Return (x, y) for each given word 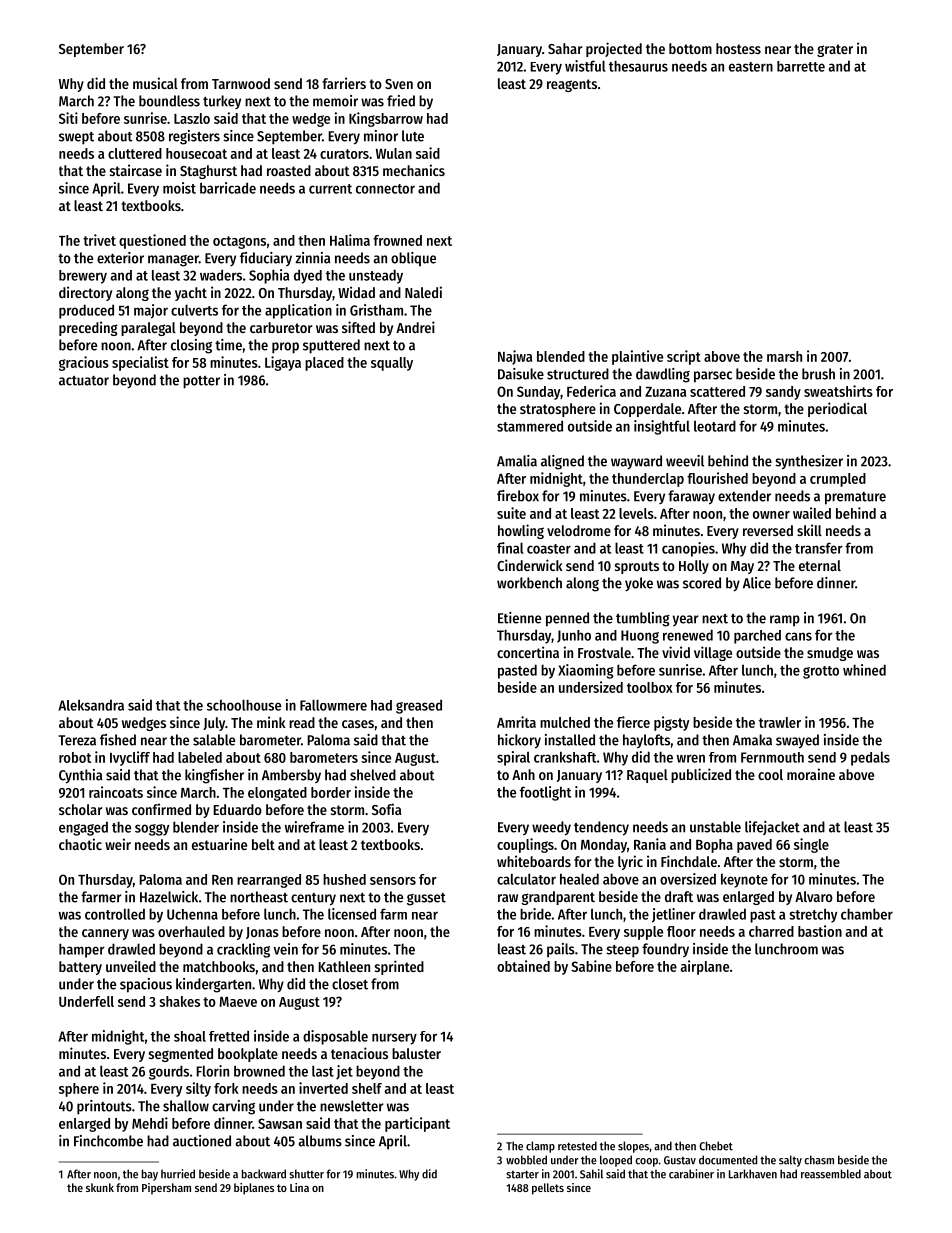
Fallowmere (333, 705)
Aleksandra (91, 705)
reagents (572, 85)
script (684, 357)
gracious (84, 363)
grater (835, 50)
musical (155, 83)
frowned (397, 240)
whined (864, 670)
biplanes (254, 1189)
